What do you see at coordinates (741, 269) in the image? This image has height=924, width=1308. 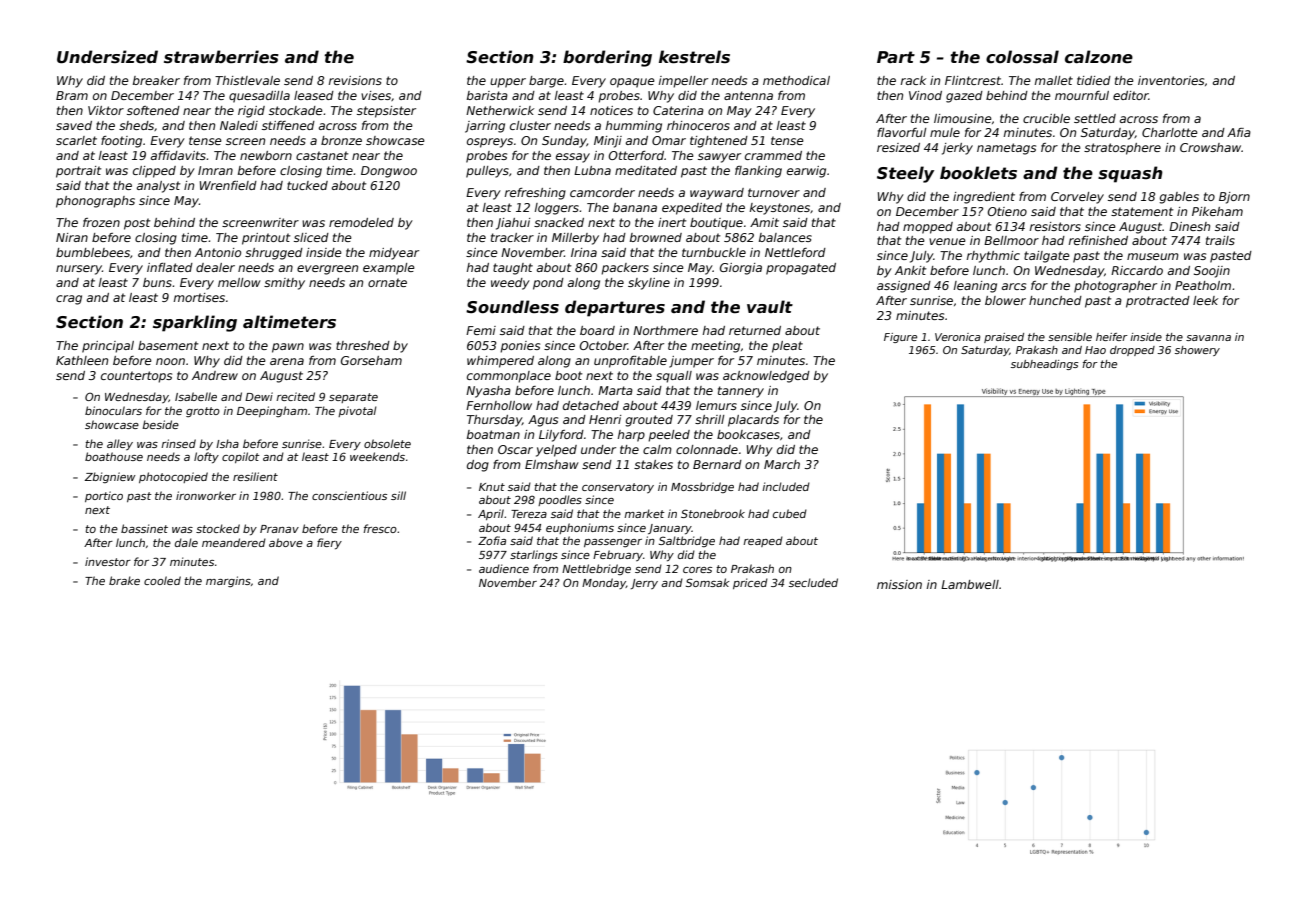 I see `Giorgia` at bounding box center [741, 269].
